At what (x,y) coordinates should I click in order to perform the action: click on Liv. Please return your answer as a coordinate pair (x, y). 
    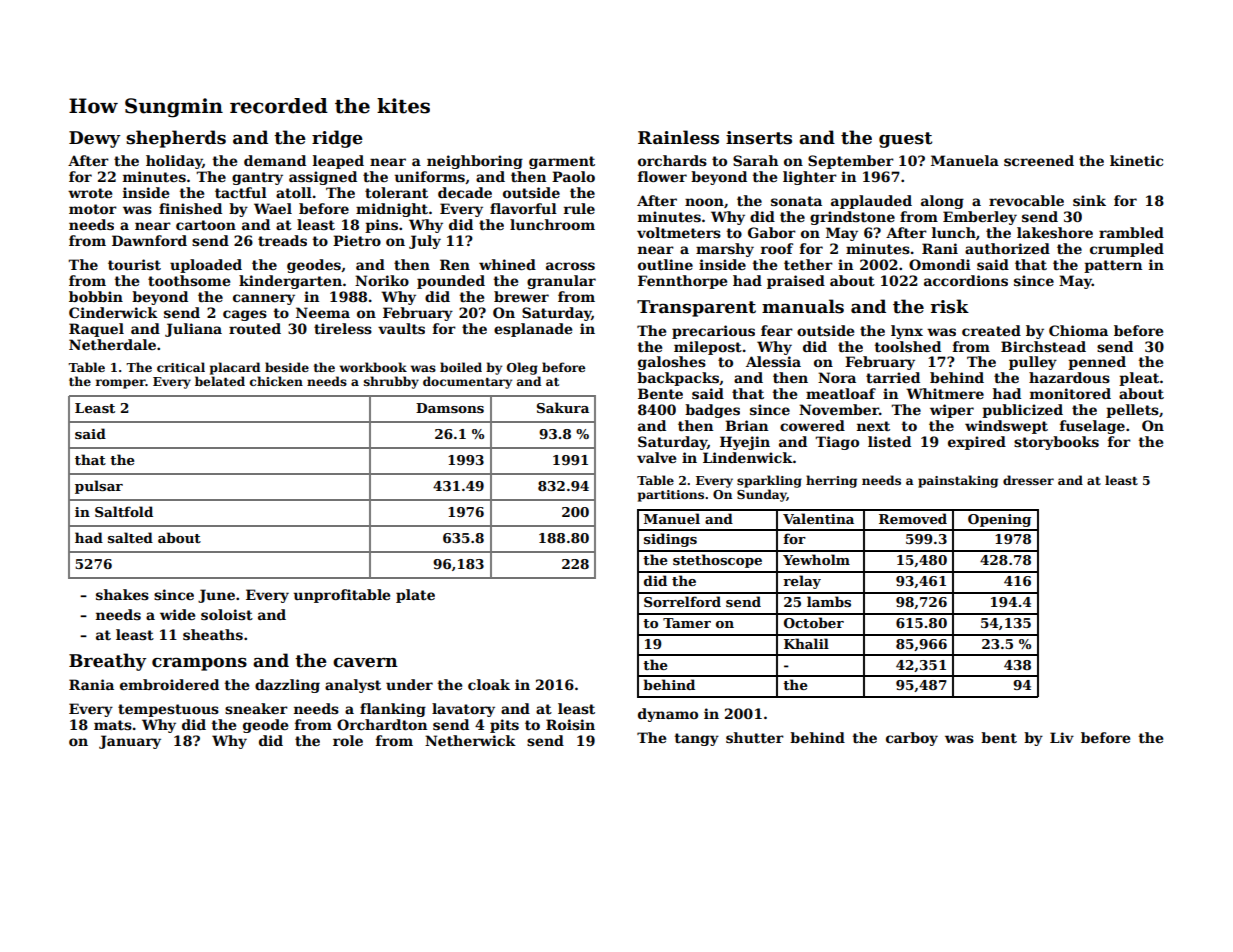
    Looking at the image, I should click on (1062, 737).
